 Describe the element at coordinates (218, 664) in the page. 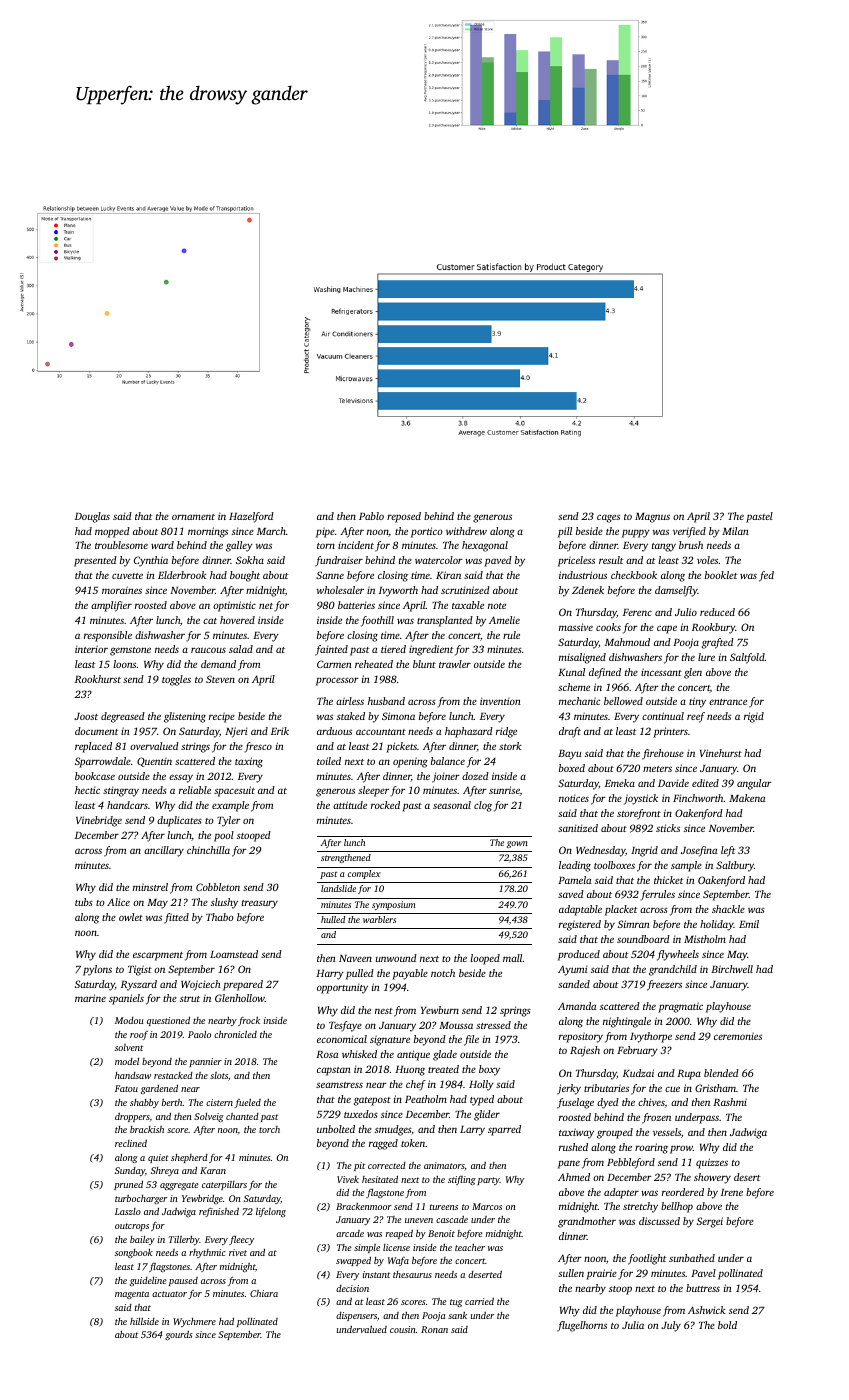

I see `demand` at that location.
